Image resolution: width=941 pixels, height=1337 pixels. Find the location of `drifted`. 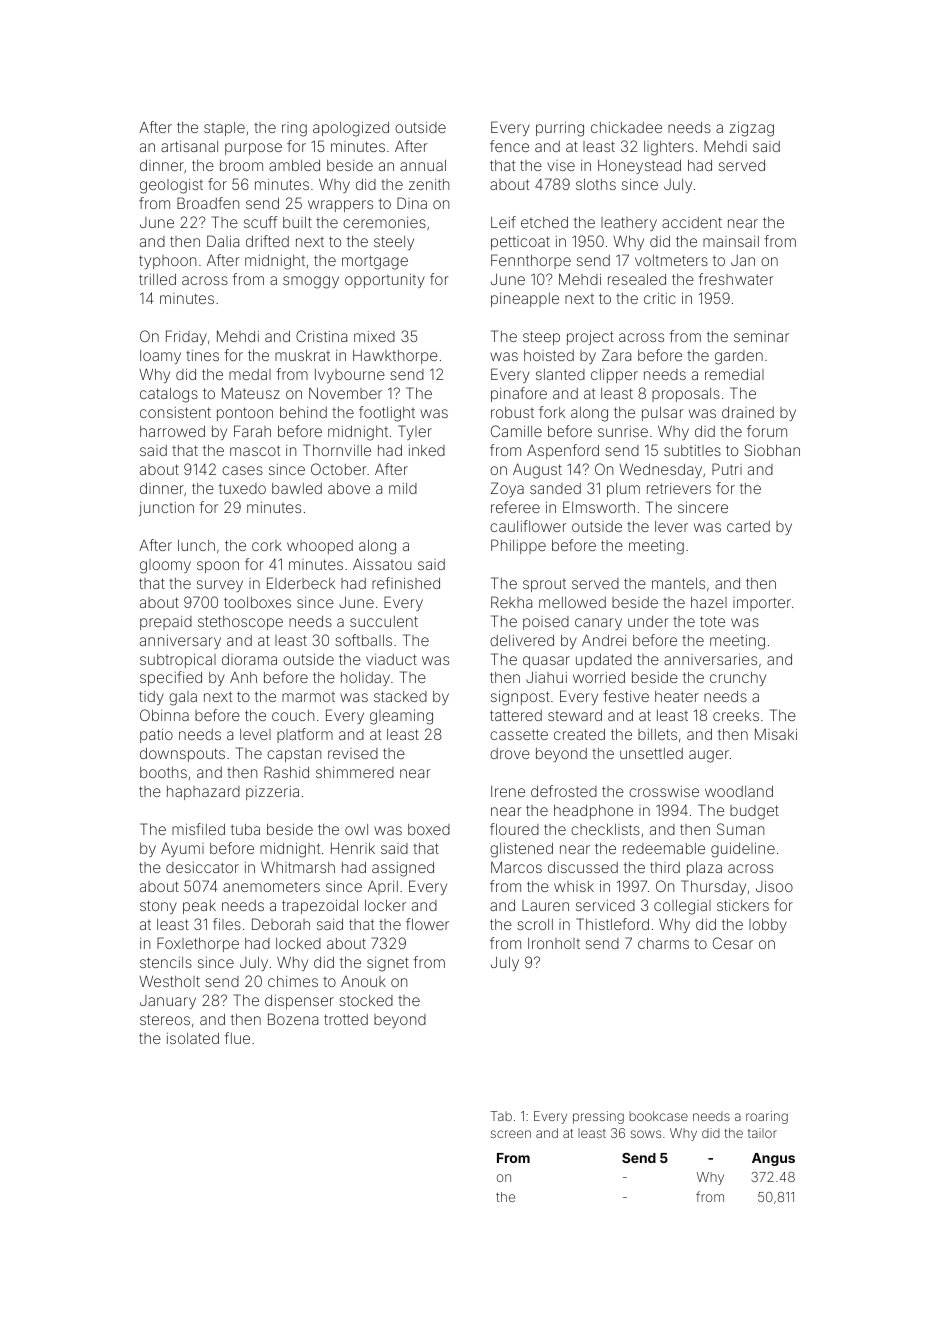

drifted is located at coordinates (267, 241).
